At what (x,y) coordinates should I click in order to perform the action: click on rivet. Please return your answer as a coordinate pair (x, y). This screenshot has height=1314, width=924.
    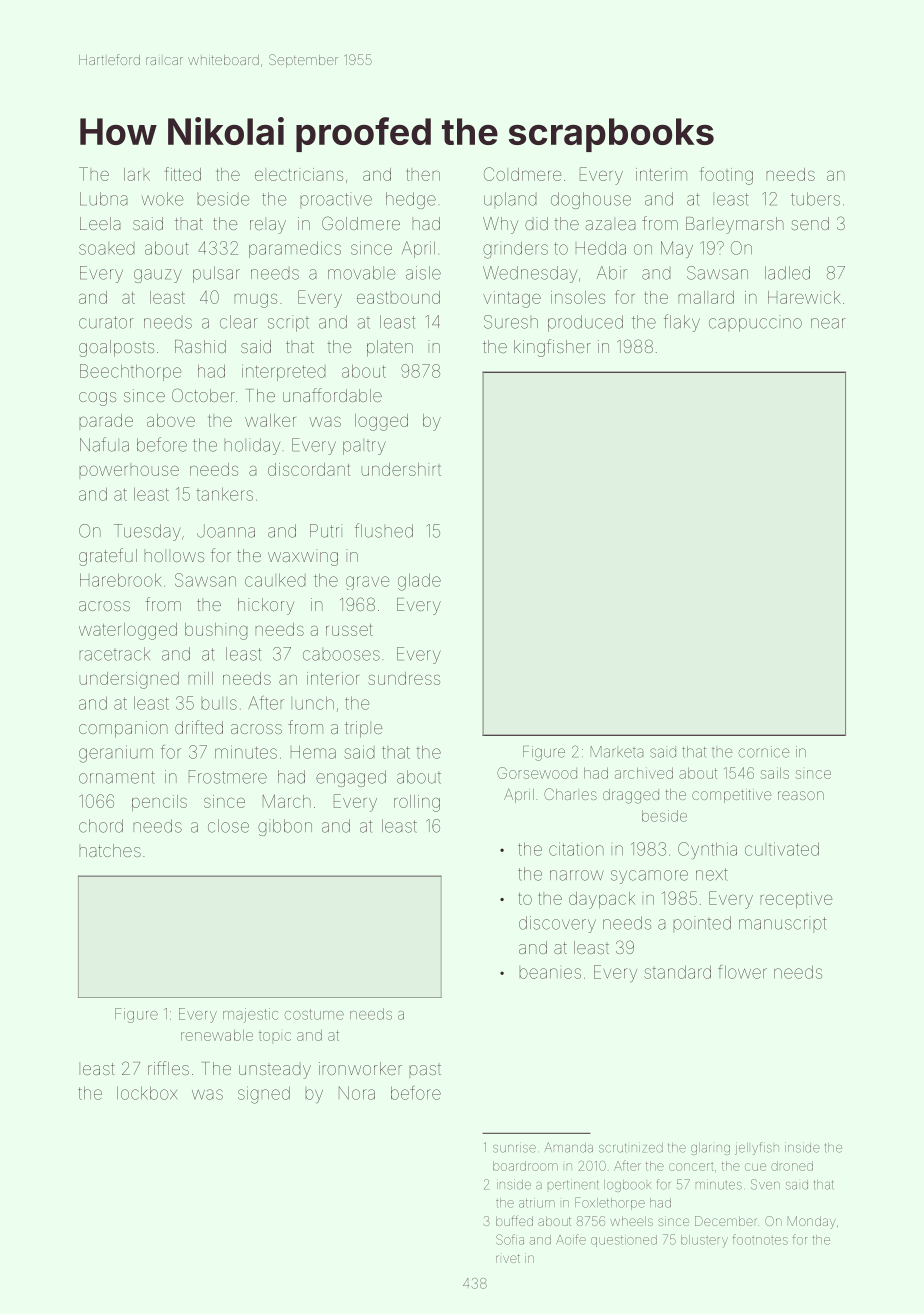
    Looking at the image, I should click on (508, 1258).
